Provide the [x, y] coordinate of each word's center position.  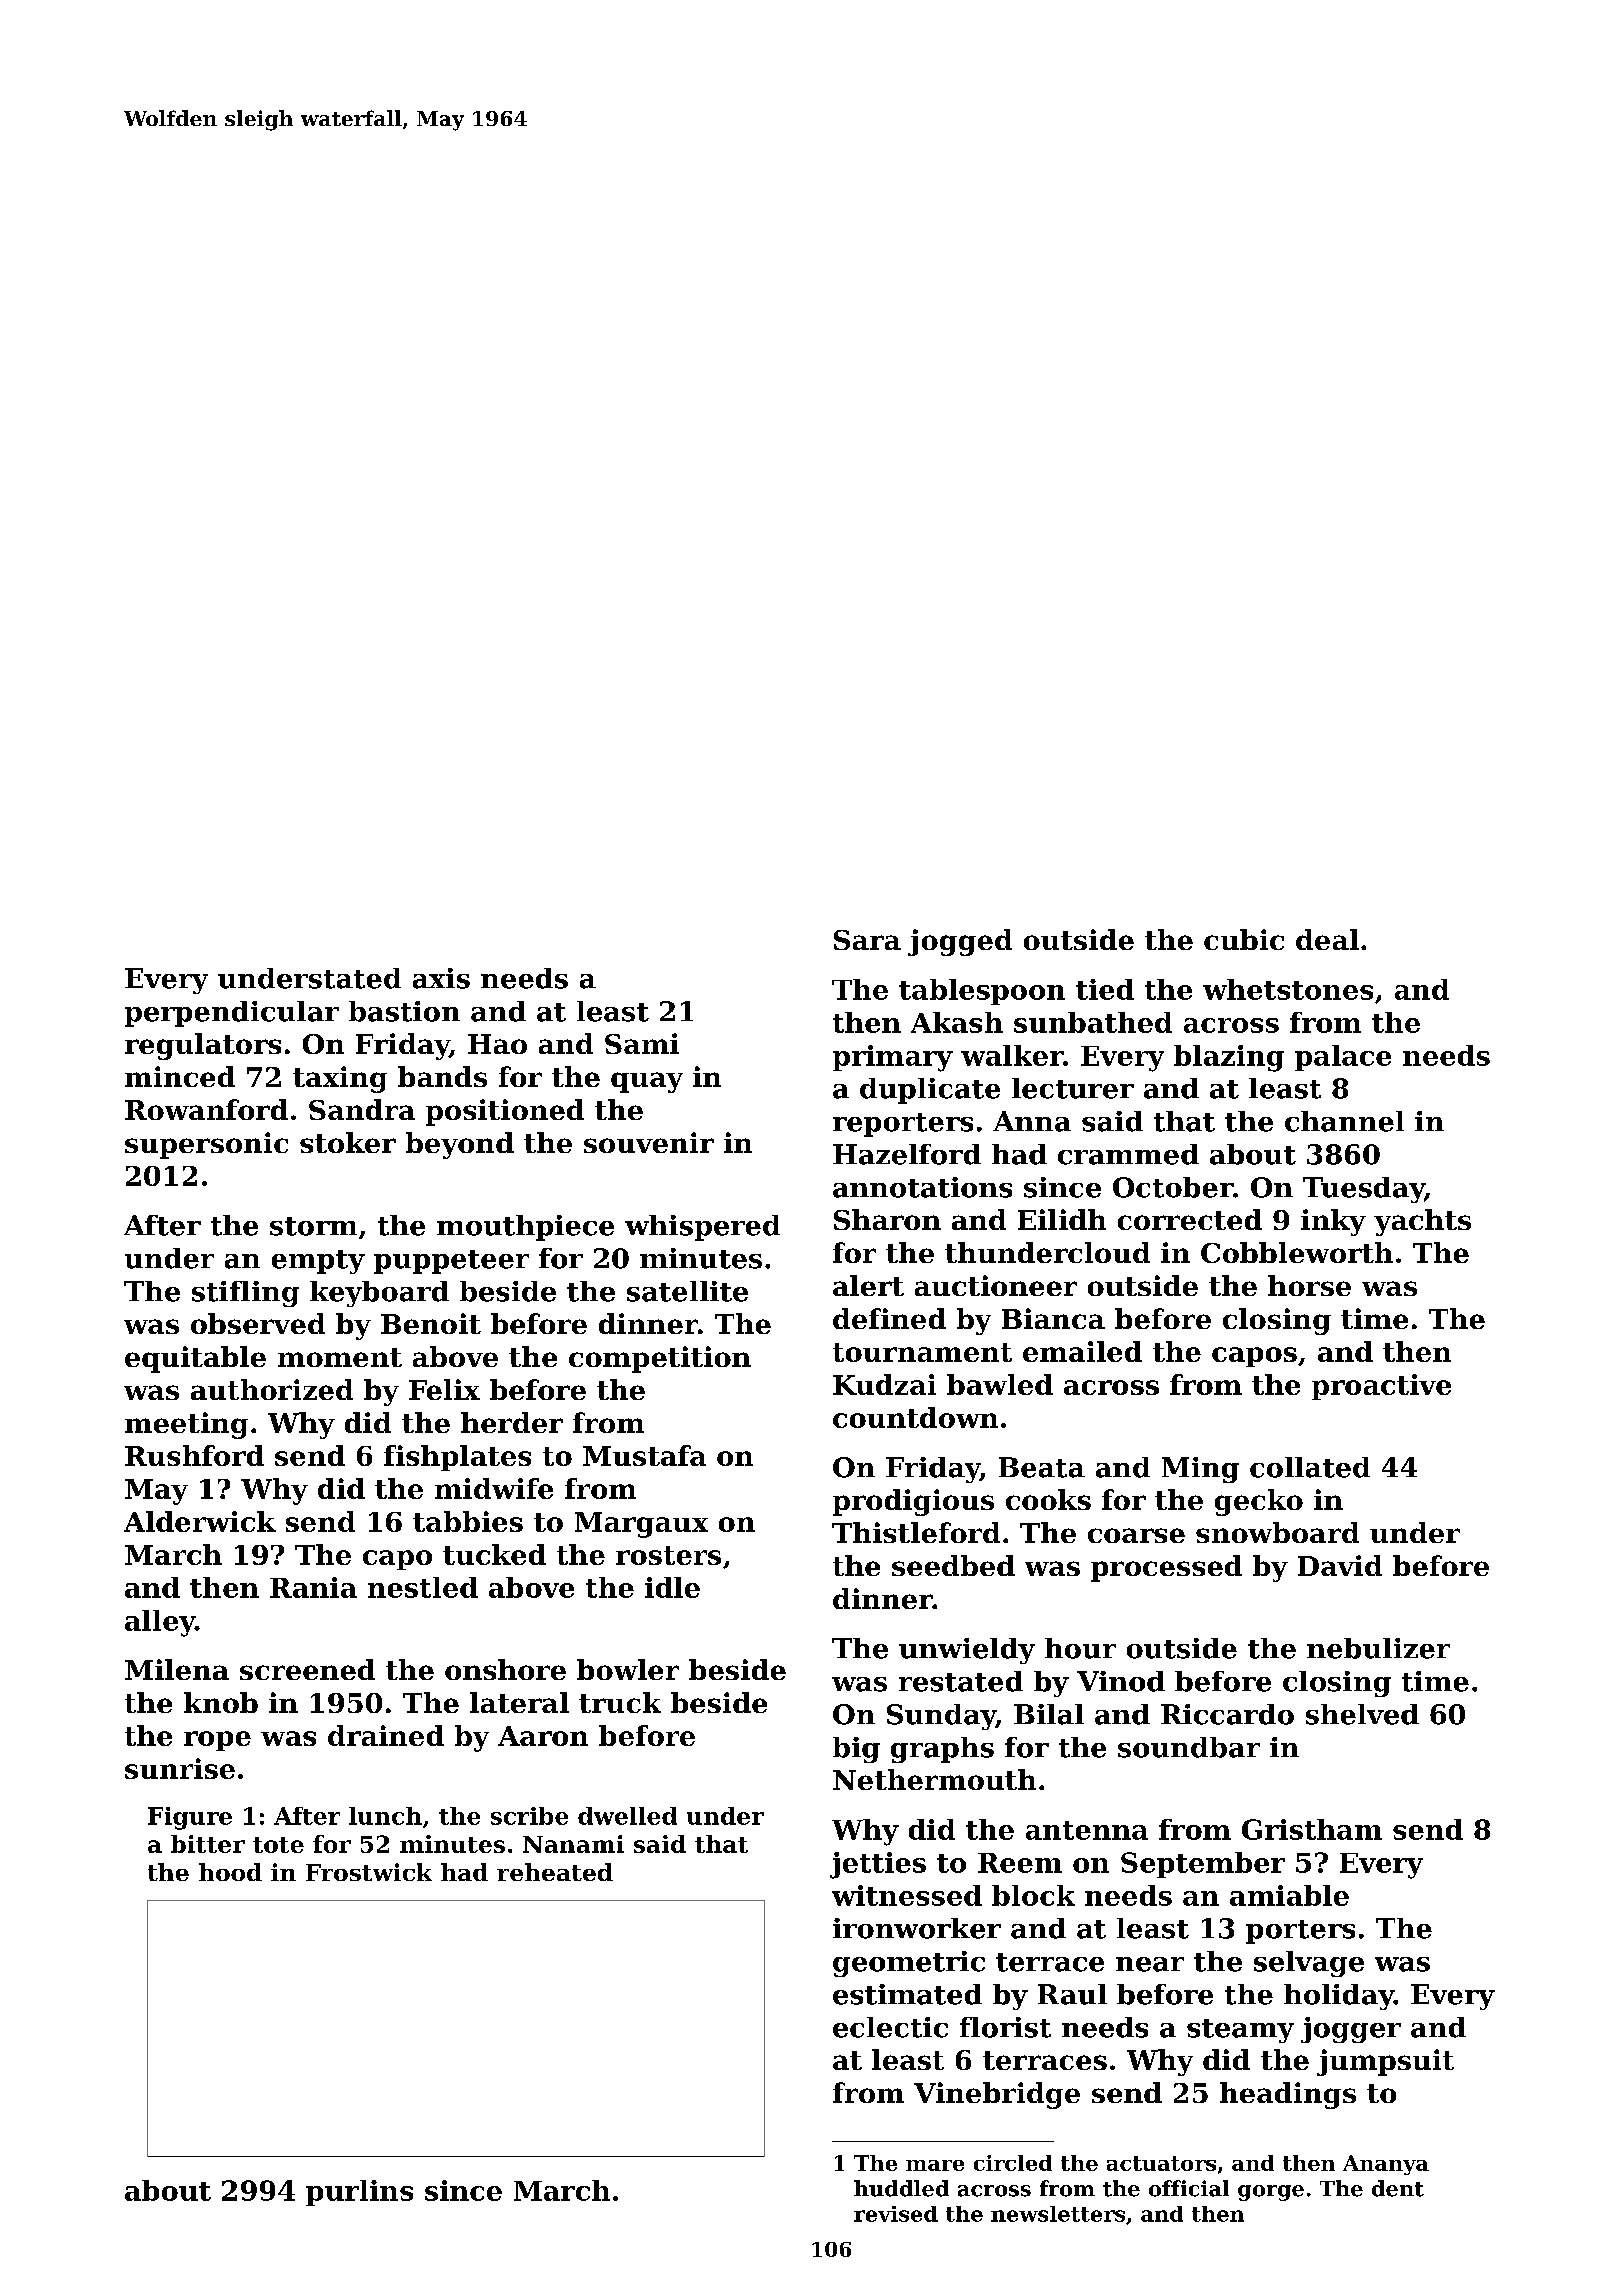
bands [442, 1076]
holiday [1339, 1997]
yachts [1422, 1222]
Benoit [431, 1323]
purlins [359, 2193]
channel [1344, 1121]
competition [660, 1359]
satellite [687, 1291]
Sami [642, 1043]
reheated [555, 1872]
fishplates [457, 1458]
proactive [1381, 1387]
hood [230, 1872]
